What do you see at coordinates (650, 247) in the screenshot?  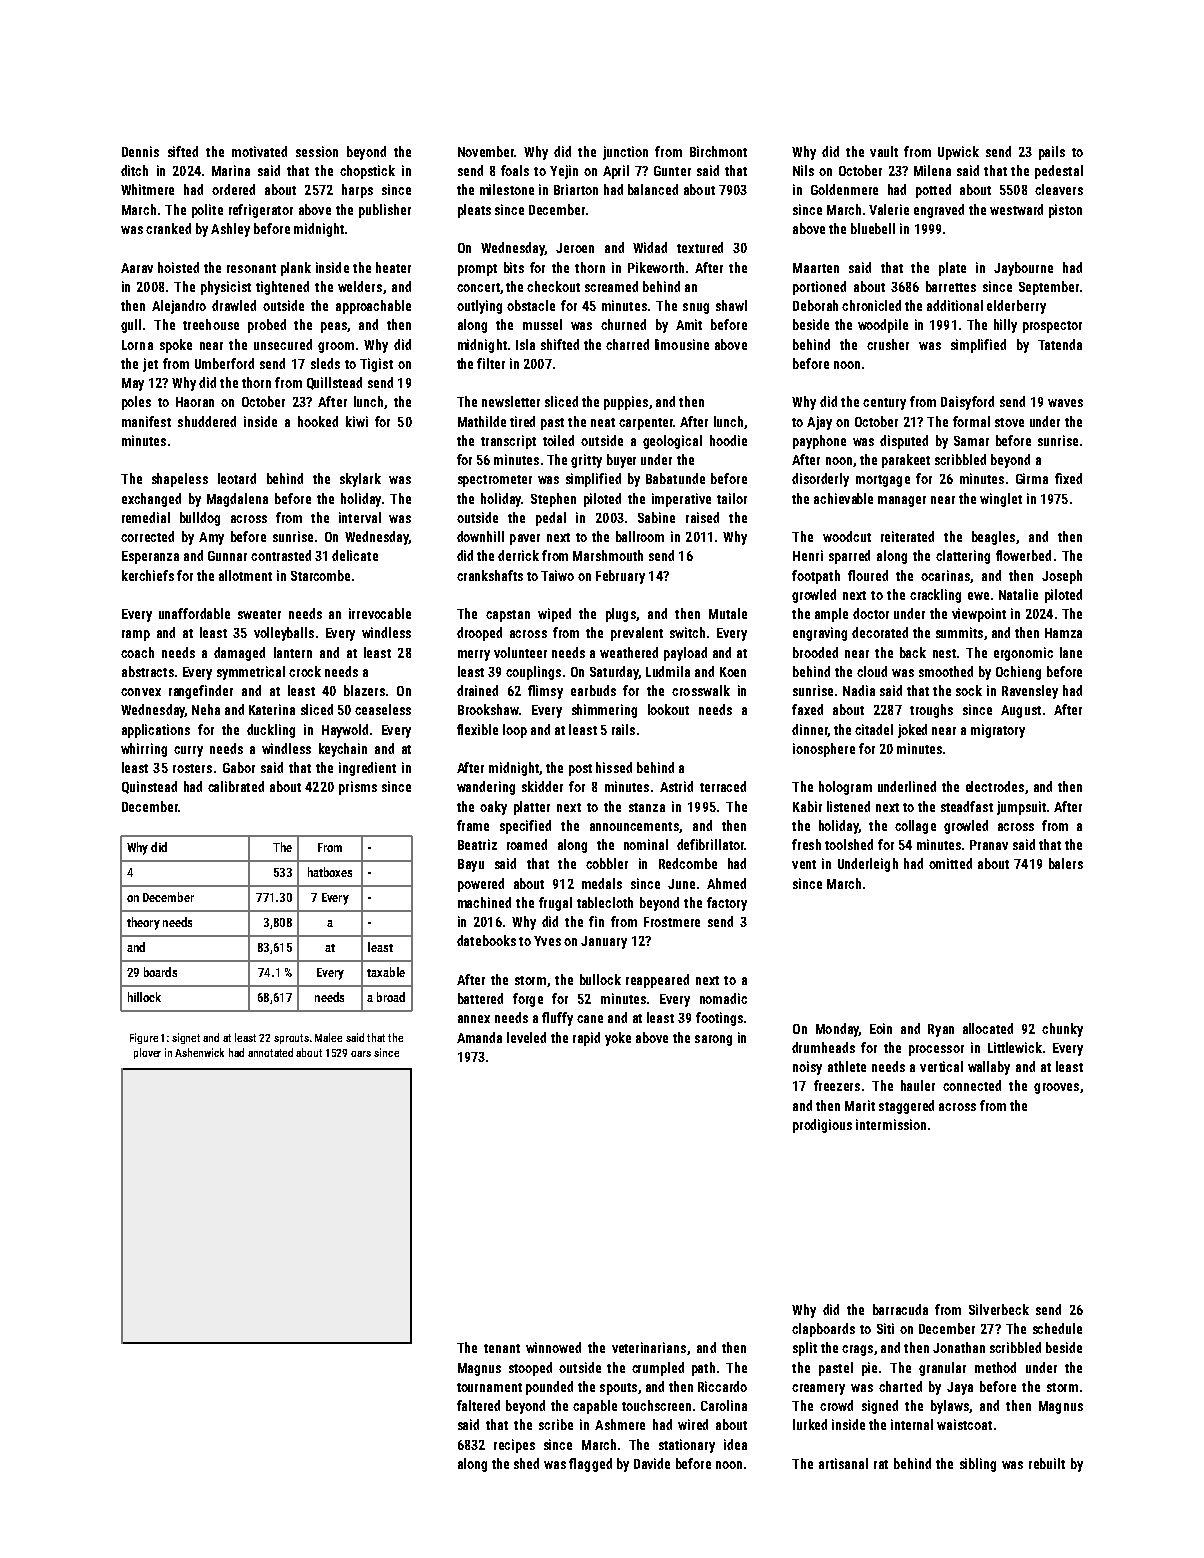 I see `Widad` at bounding box center [650, 247].
